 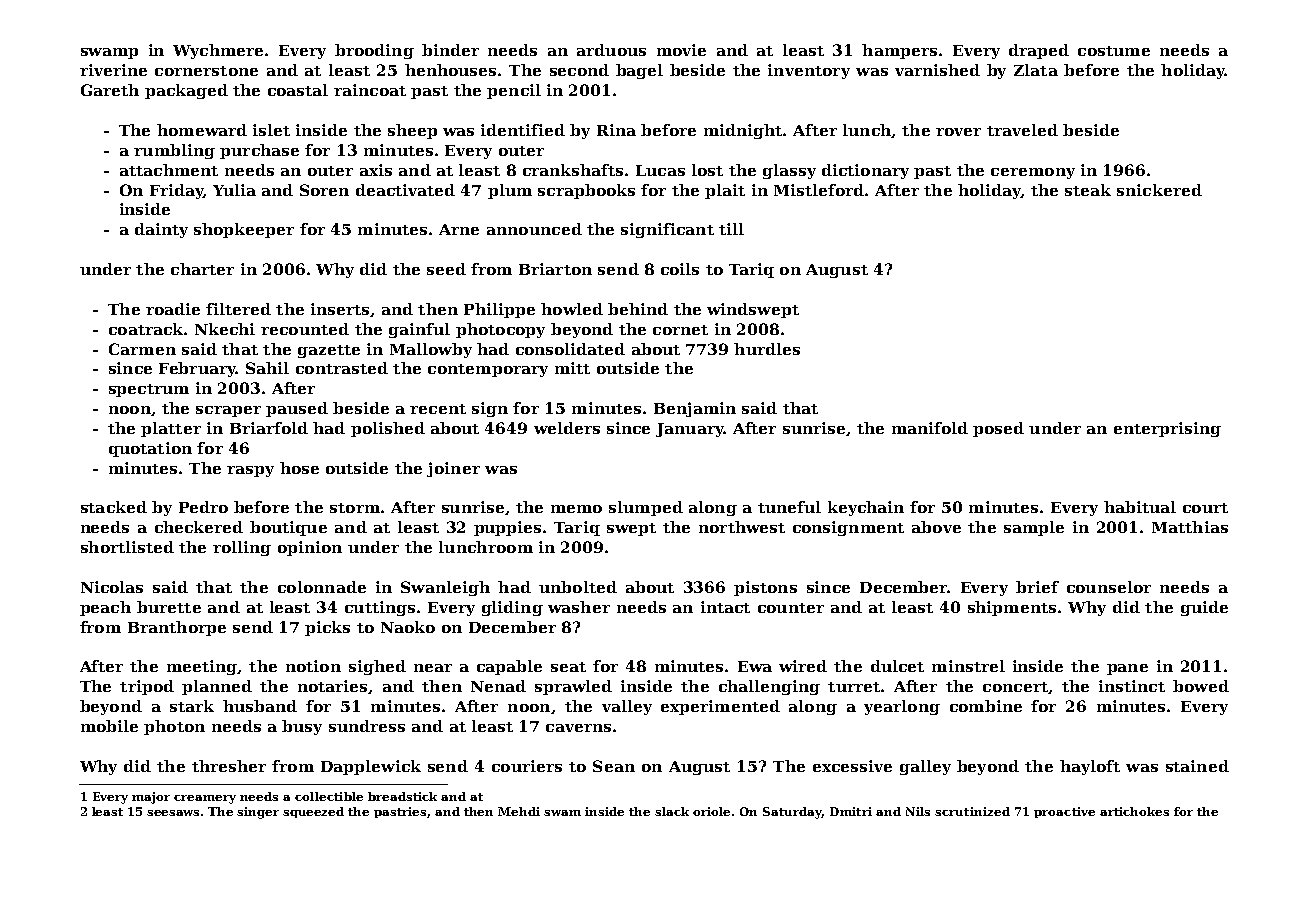 I want to click on gazette, so click(x=329, y=351).
